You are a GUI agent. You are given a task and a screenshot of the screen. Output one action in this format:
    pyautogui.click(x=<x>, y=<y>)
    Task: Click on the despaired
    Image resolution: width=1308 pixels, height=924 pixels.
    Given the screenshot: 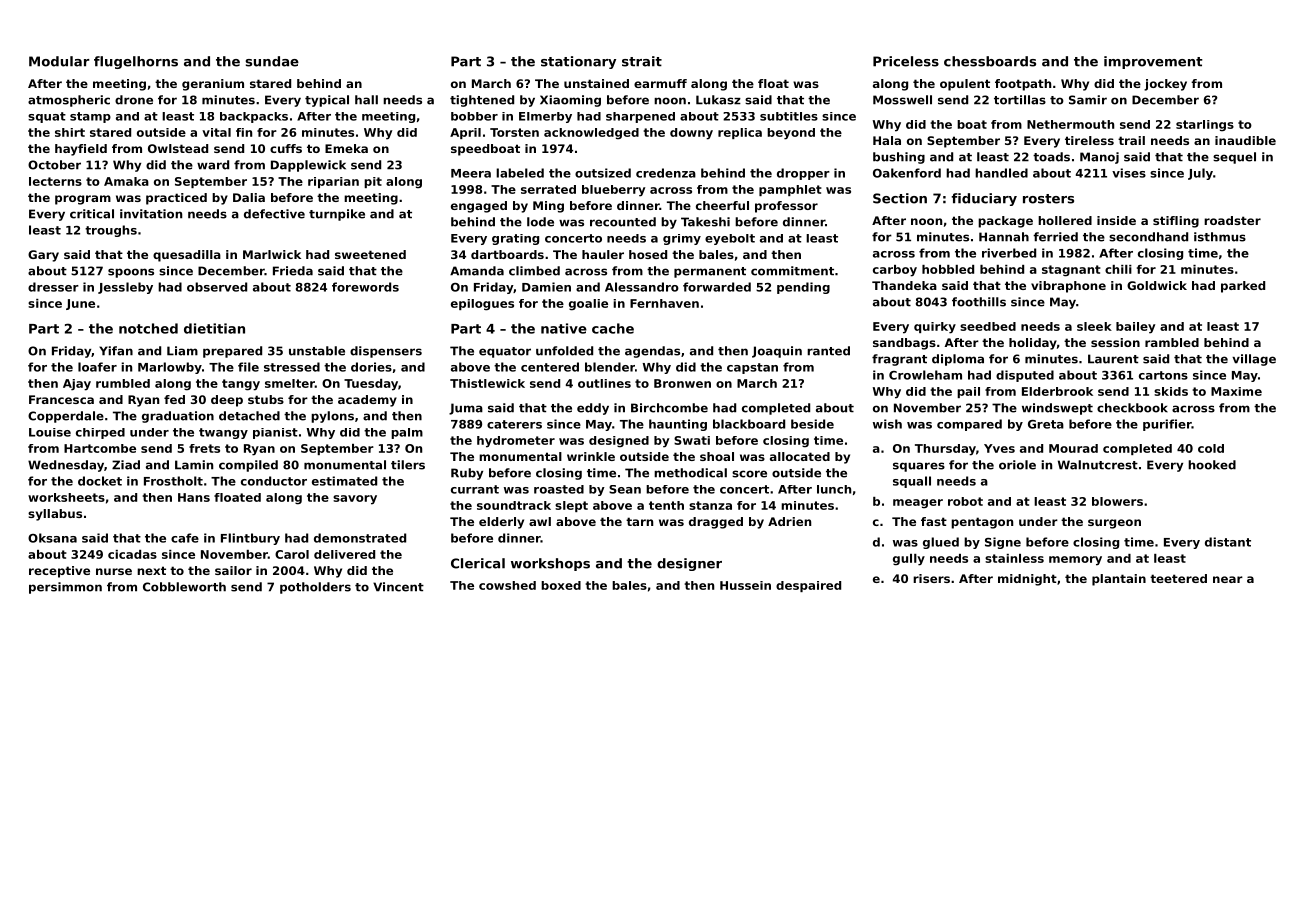 What is the action you would take?
    pyautogui.click(x=808, y=586)
